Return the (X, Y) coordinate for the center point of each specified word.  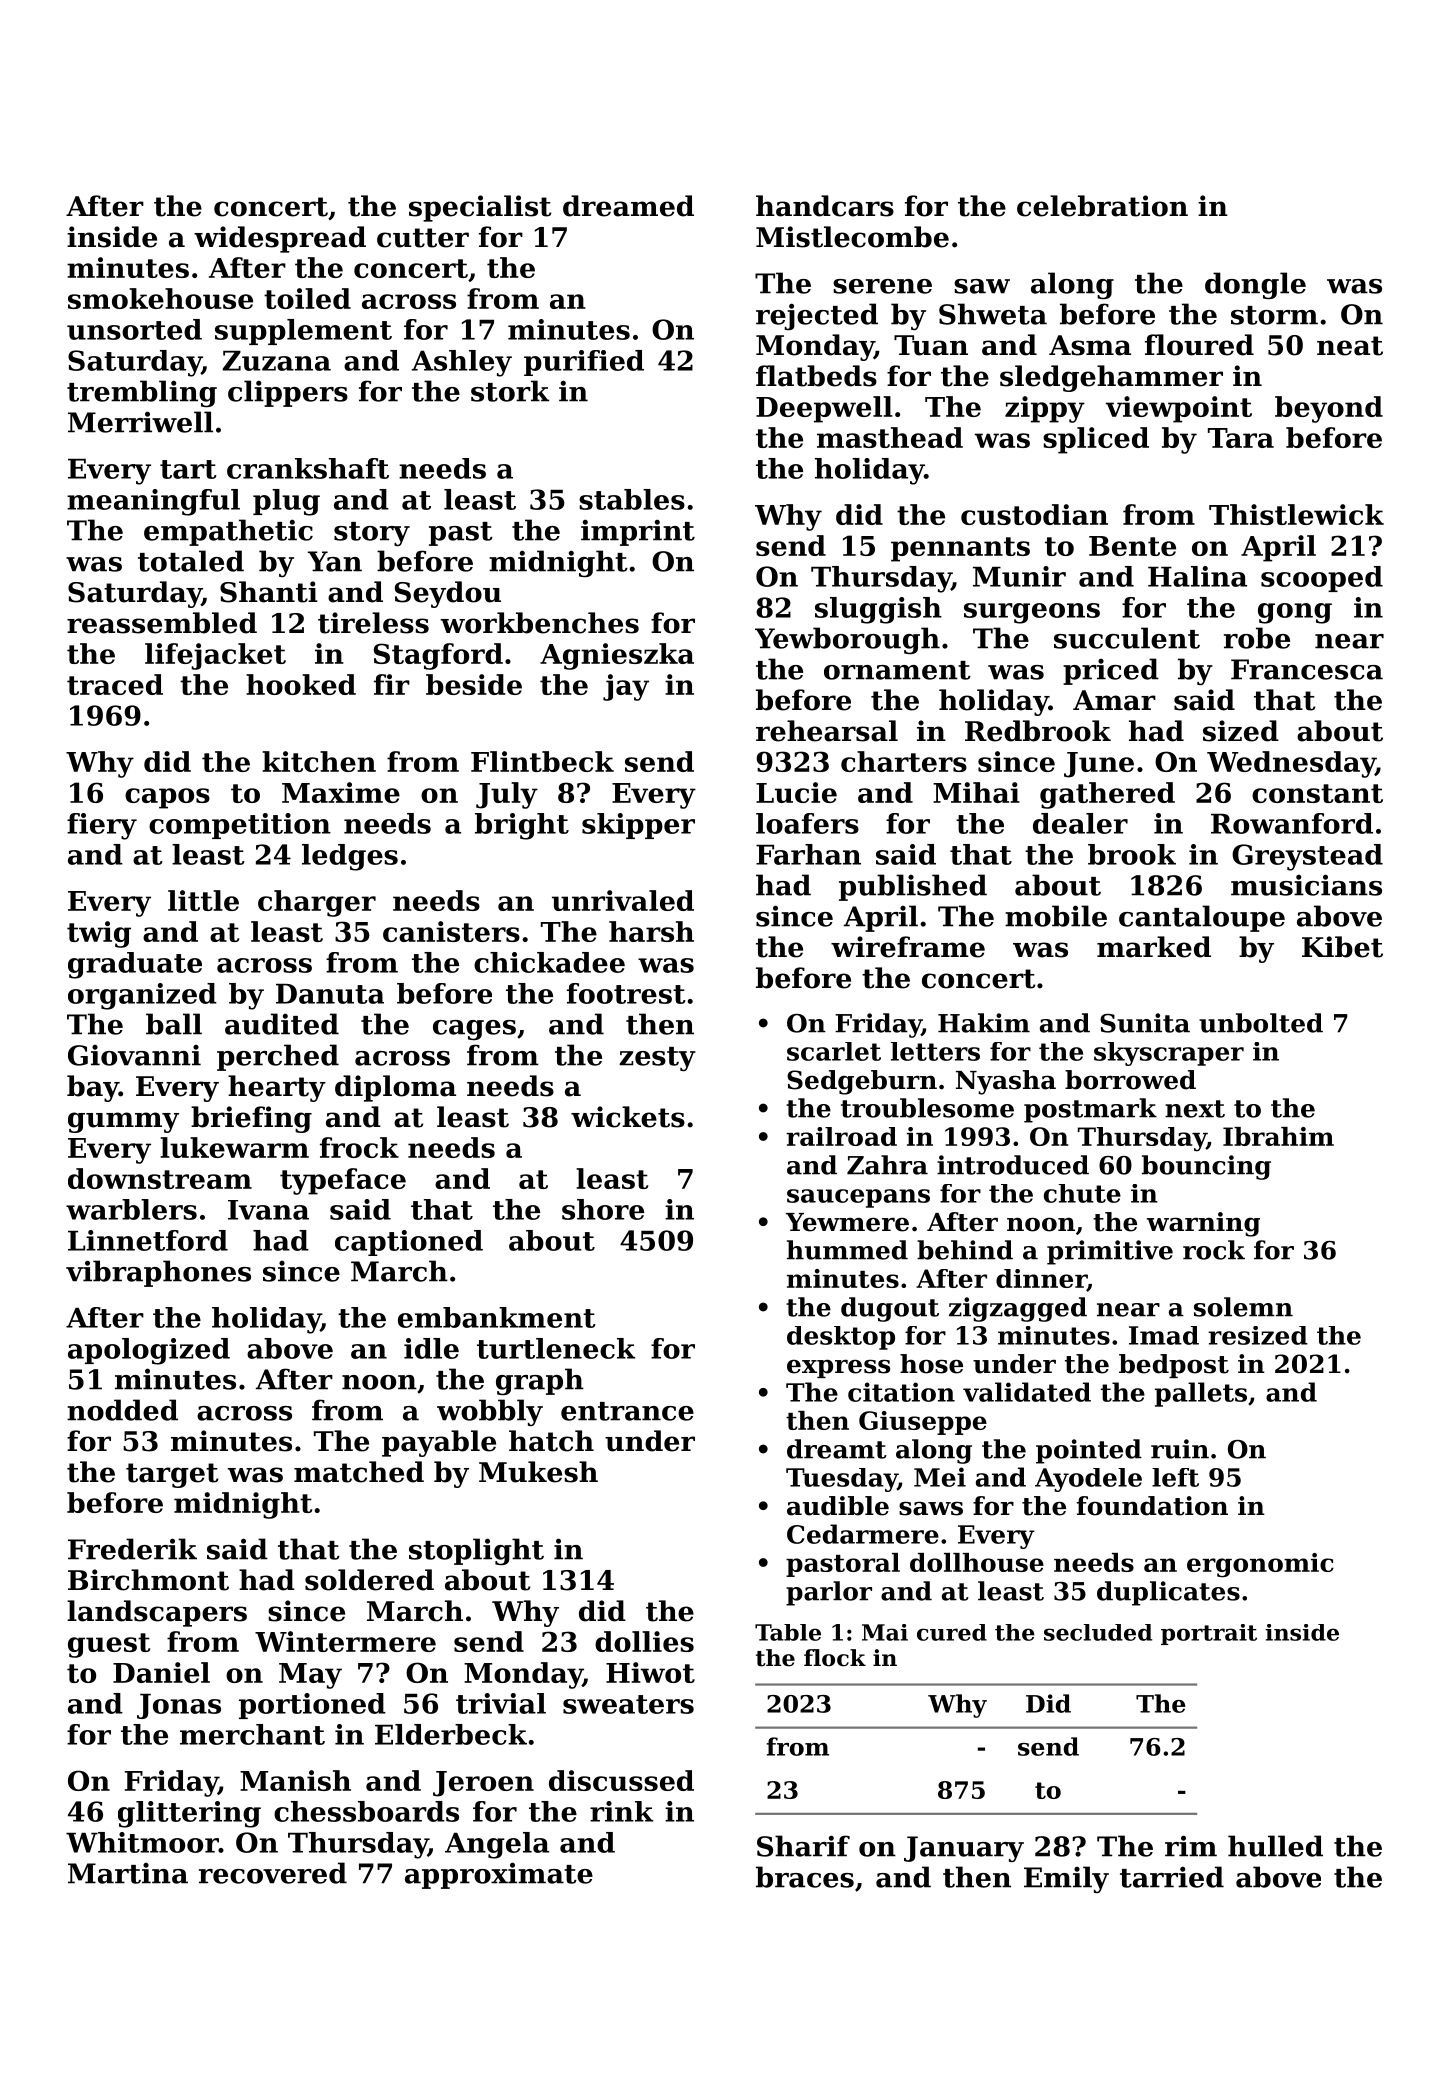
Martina (128, 1873)
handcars (825, 206)
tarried (1172, 1877)
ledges (350, 857)
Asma (1090, 345)
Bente (1132, 546)
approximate (499, 1875)
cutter (423, 238)
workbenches (540, 623)
